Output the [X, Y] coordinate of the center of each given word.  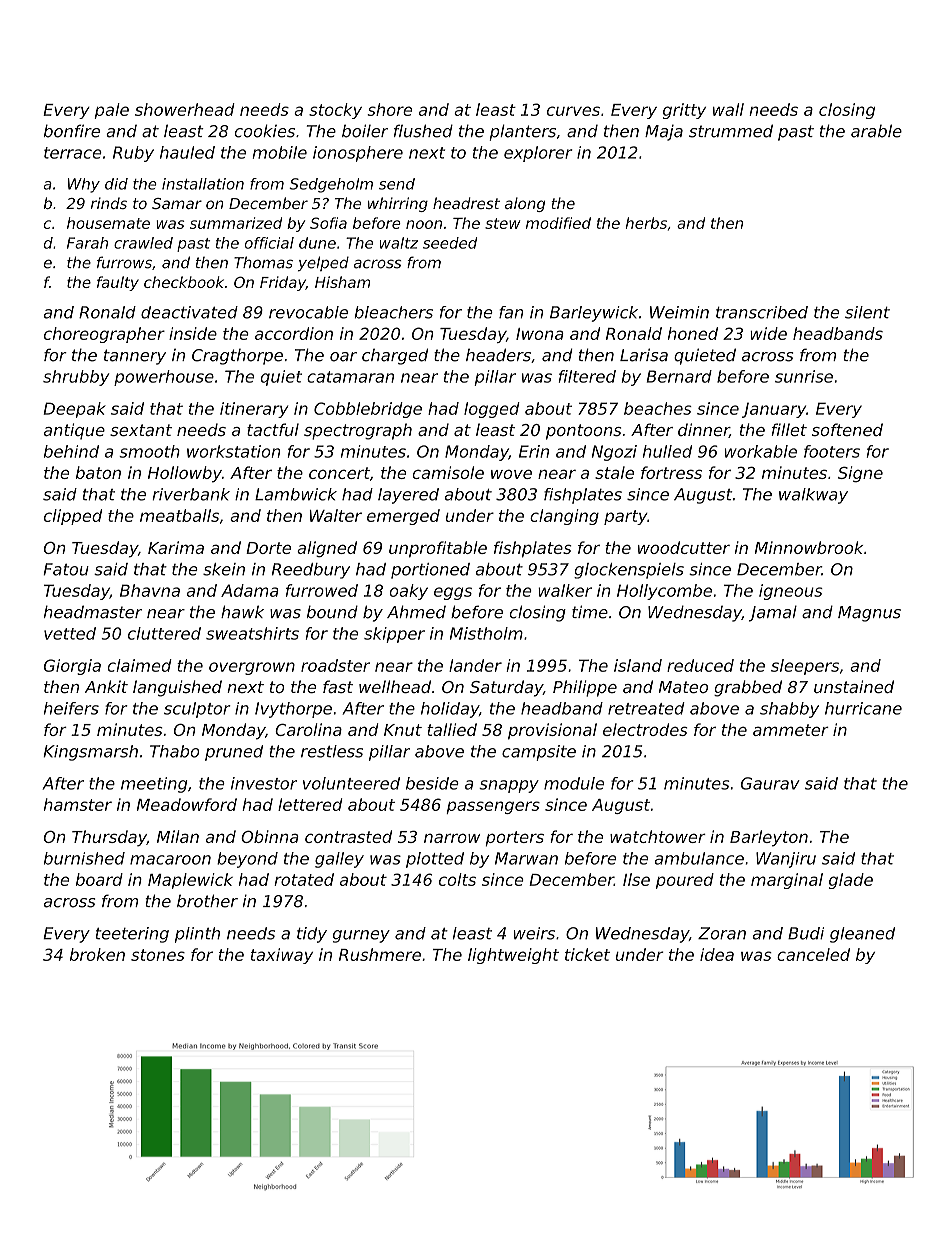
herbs [646, 223]
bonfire [72, 131]
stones [158, 955]
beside [432, 783]
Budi [806, 933]
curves [573, 111]
